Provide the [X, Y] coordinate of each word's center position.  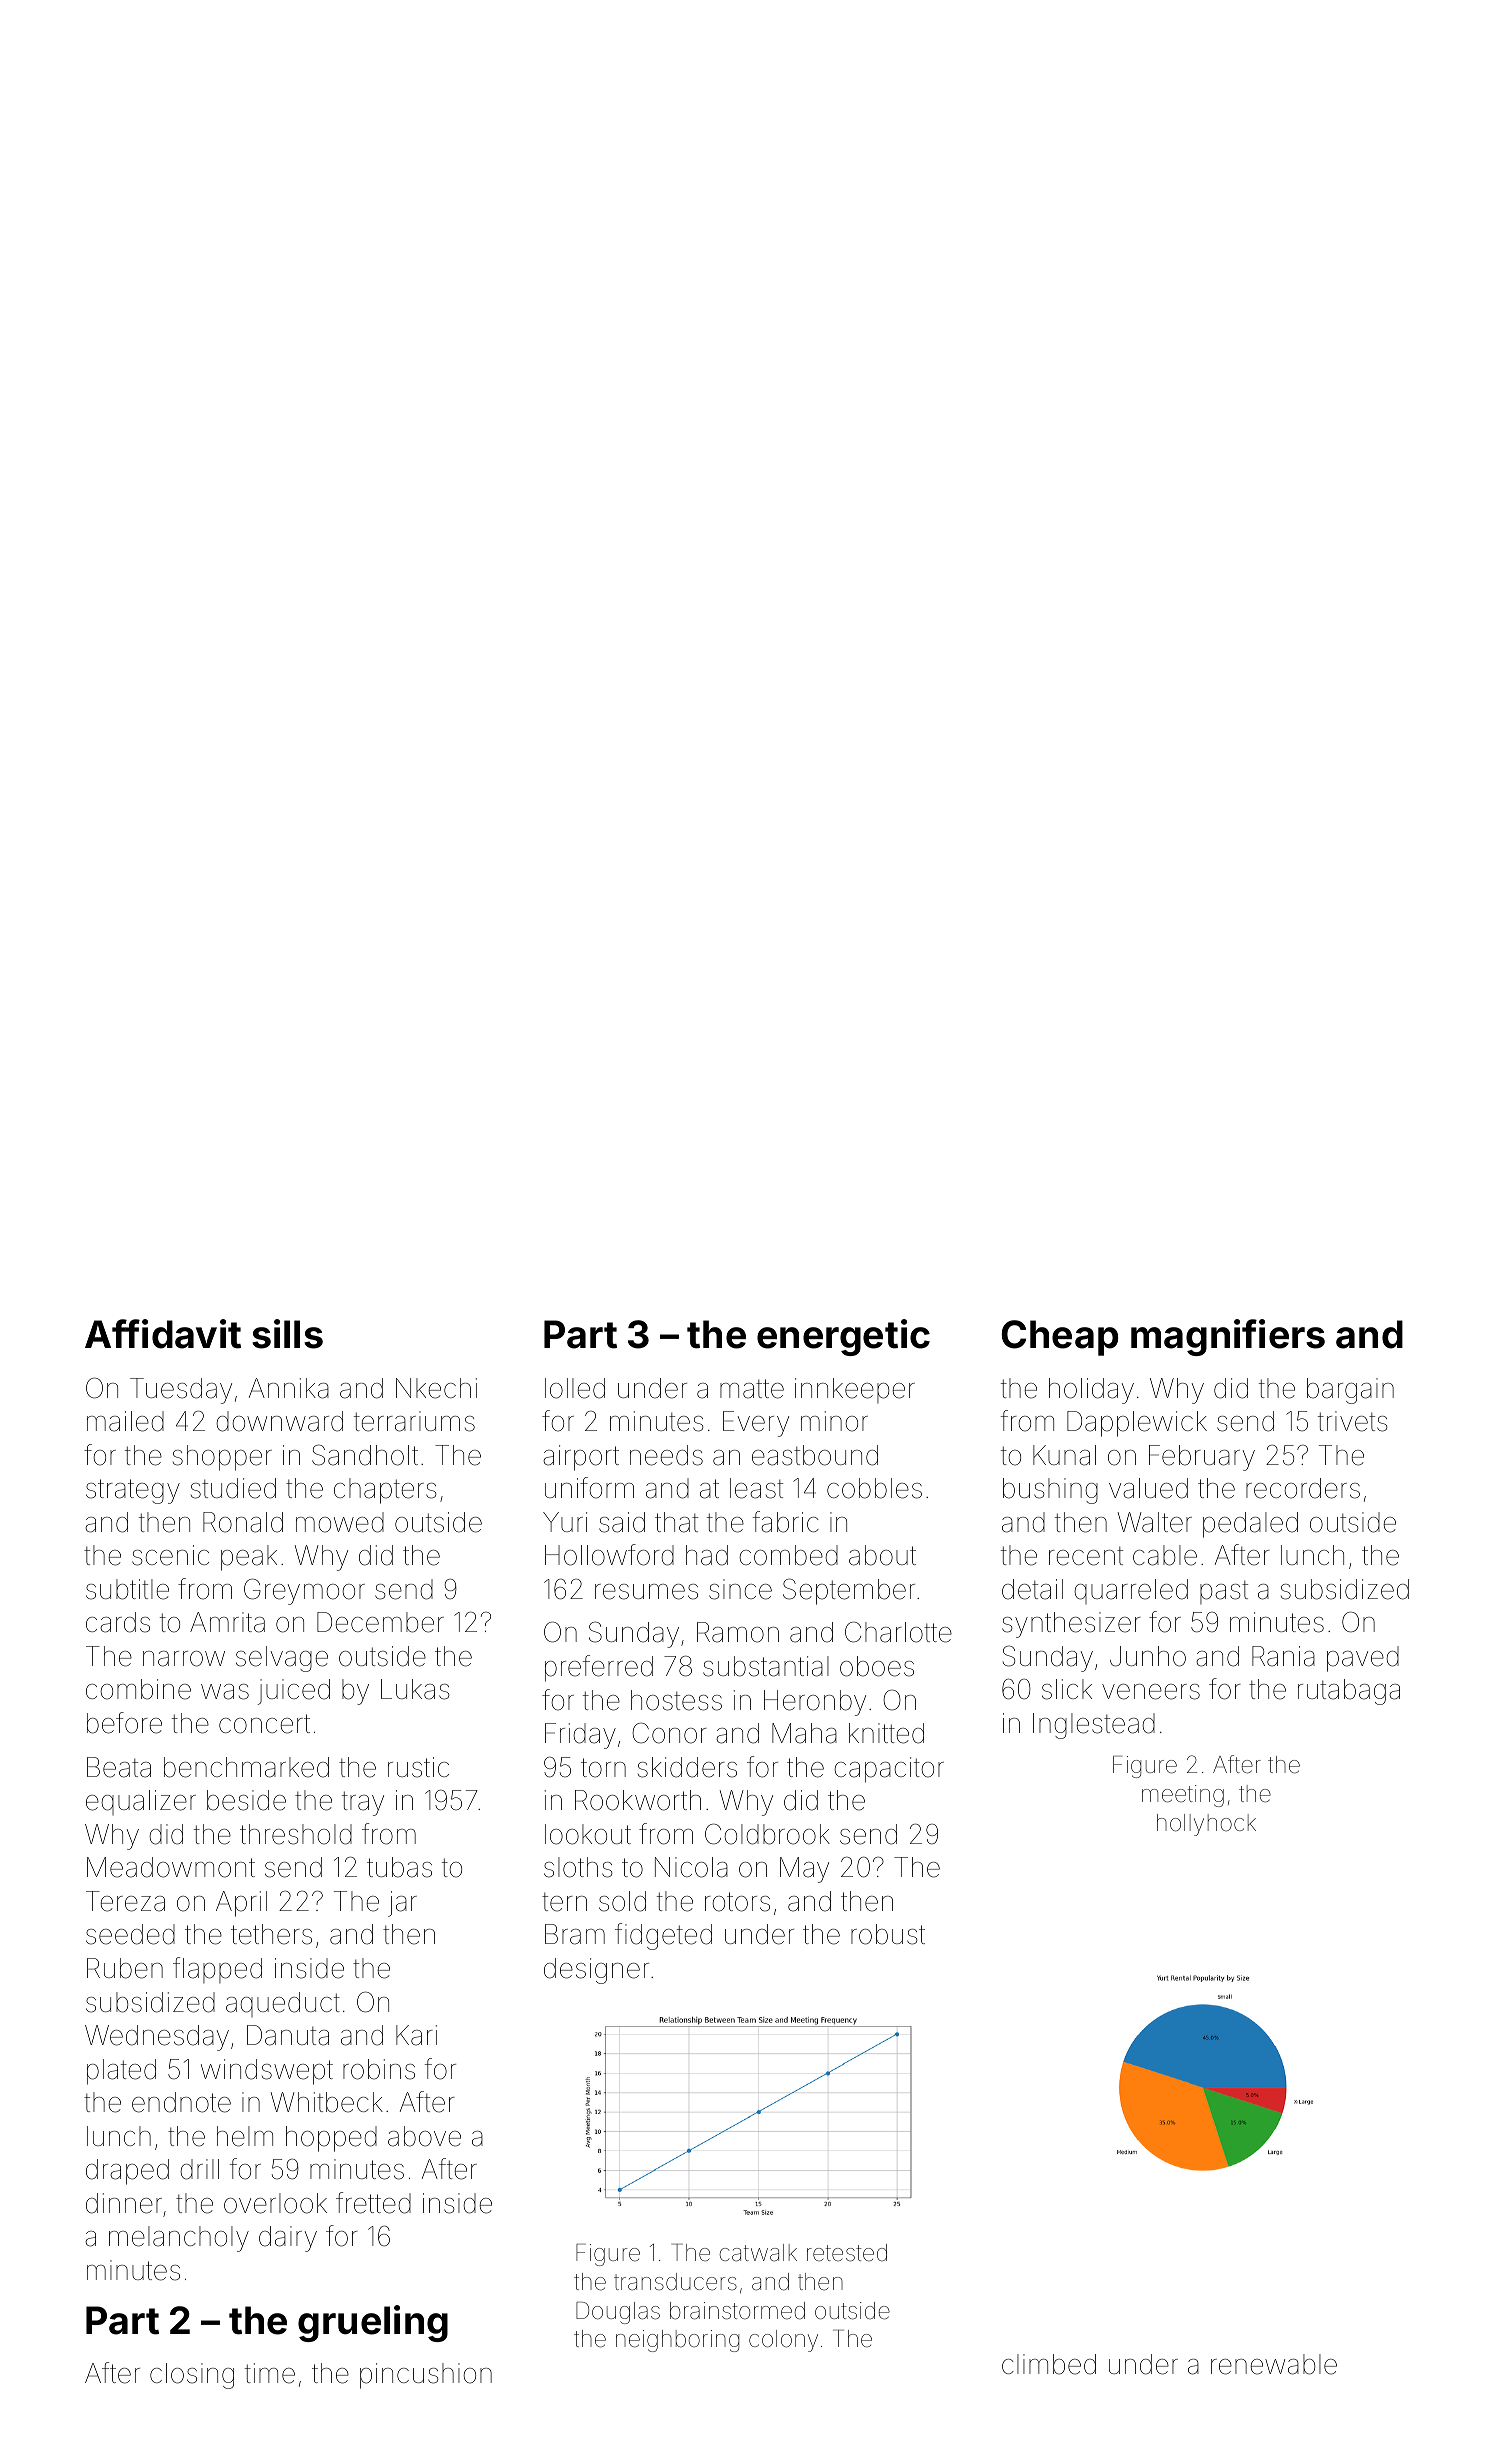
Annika [289, 1388]
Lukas [415, 1689]
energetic [843, 1337]
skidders [687, 1767]
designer [596, 1971]
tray [363, 1803]
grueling [373, 2323]
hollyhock [1206, 1825]
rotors [737, 1902]
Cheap [1059, 1338]
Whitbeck [327, 2102]
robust [888, 1934]
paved [1363, 1659]
